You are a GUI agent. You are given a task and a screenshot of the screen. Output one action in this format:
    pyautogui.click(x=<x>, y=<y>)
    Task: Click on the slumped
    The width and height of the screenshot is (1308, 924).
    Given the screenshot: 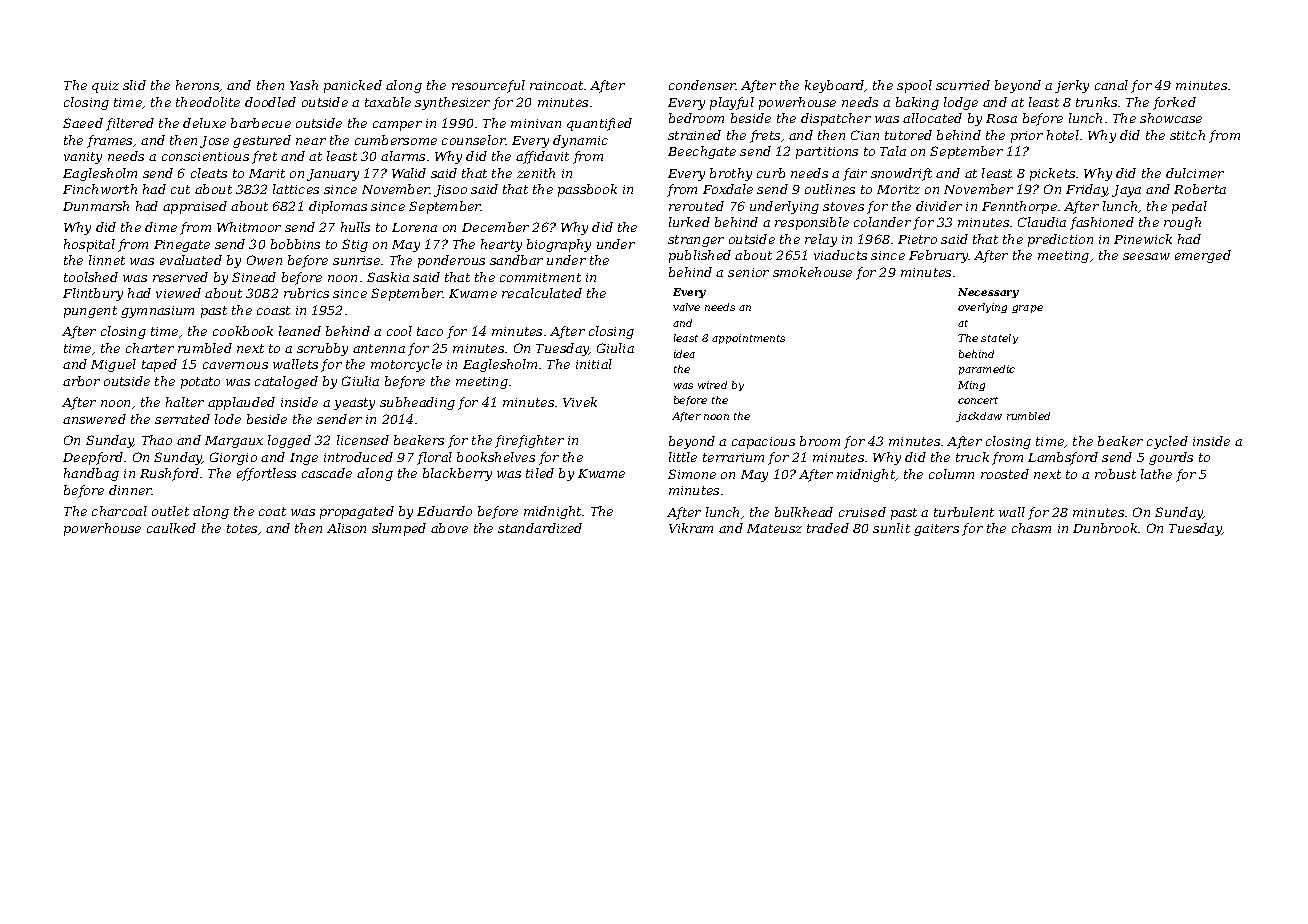 What is the action you would take?
    pyautogui.click(x=399, y=529)
